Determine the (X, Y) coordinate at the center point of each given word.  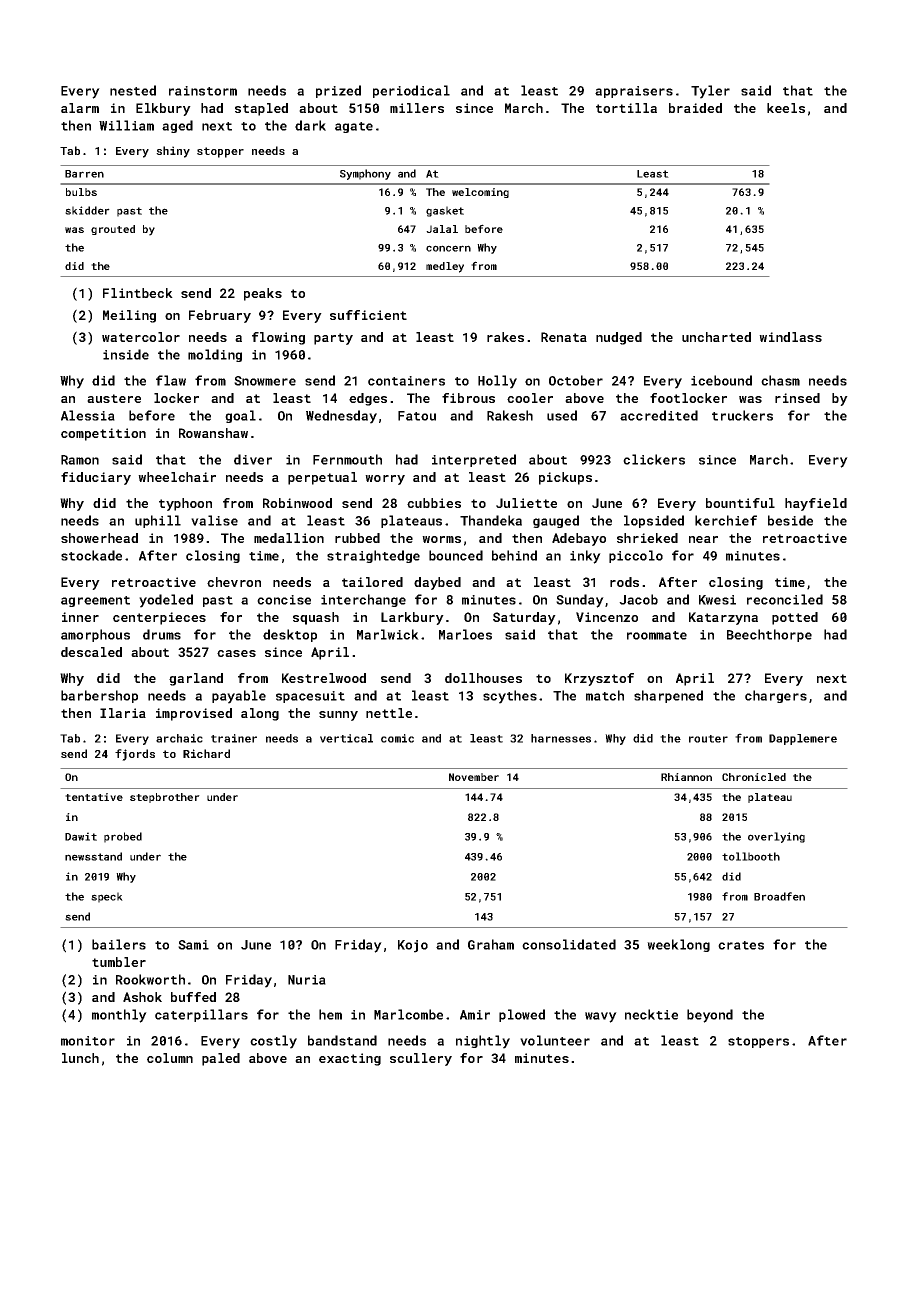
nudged (619, 338)
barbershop (99, 696)
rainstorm (203, 91)
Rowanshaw (213, 433)
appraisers (634, 92)
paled (221, 1059)
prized (338, 91)
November (474, 777)
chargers (776, 696)
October (576, 380)
